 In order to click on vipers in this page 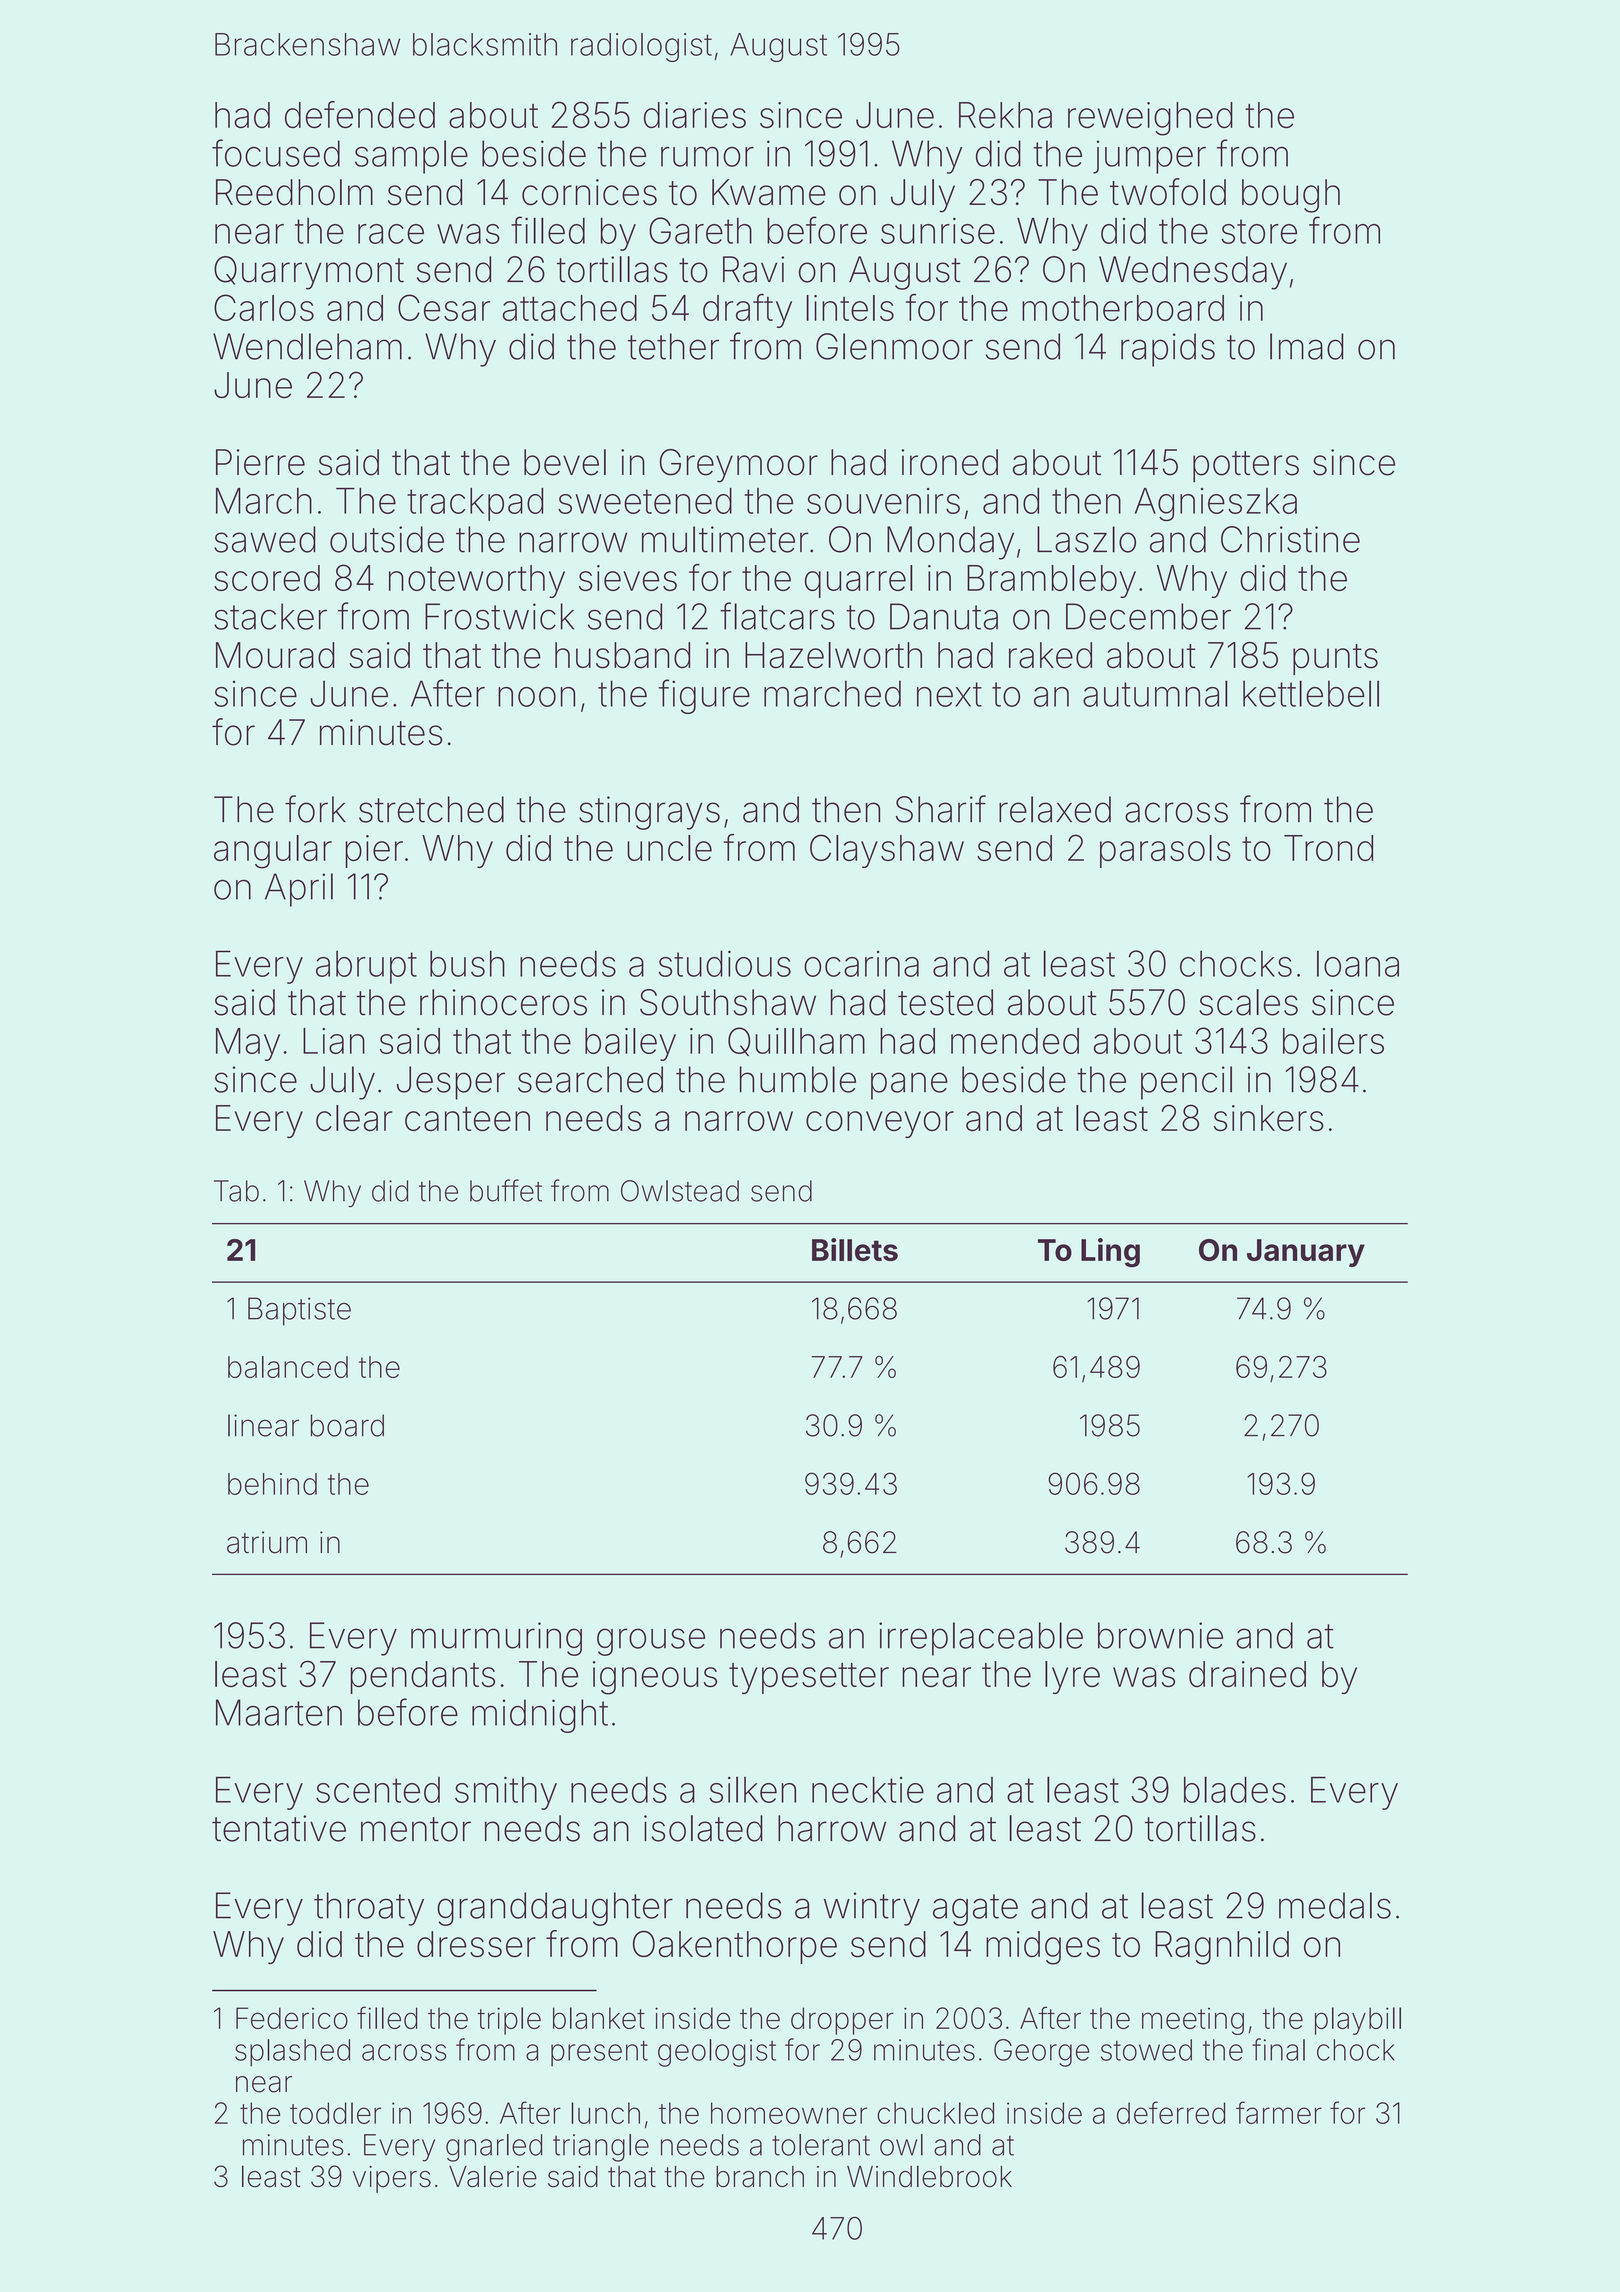, I will do `click(392, 2179)`.
